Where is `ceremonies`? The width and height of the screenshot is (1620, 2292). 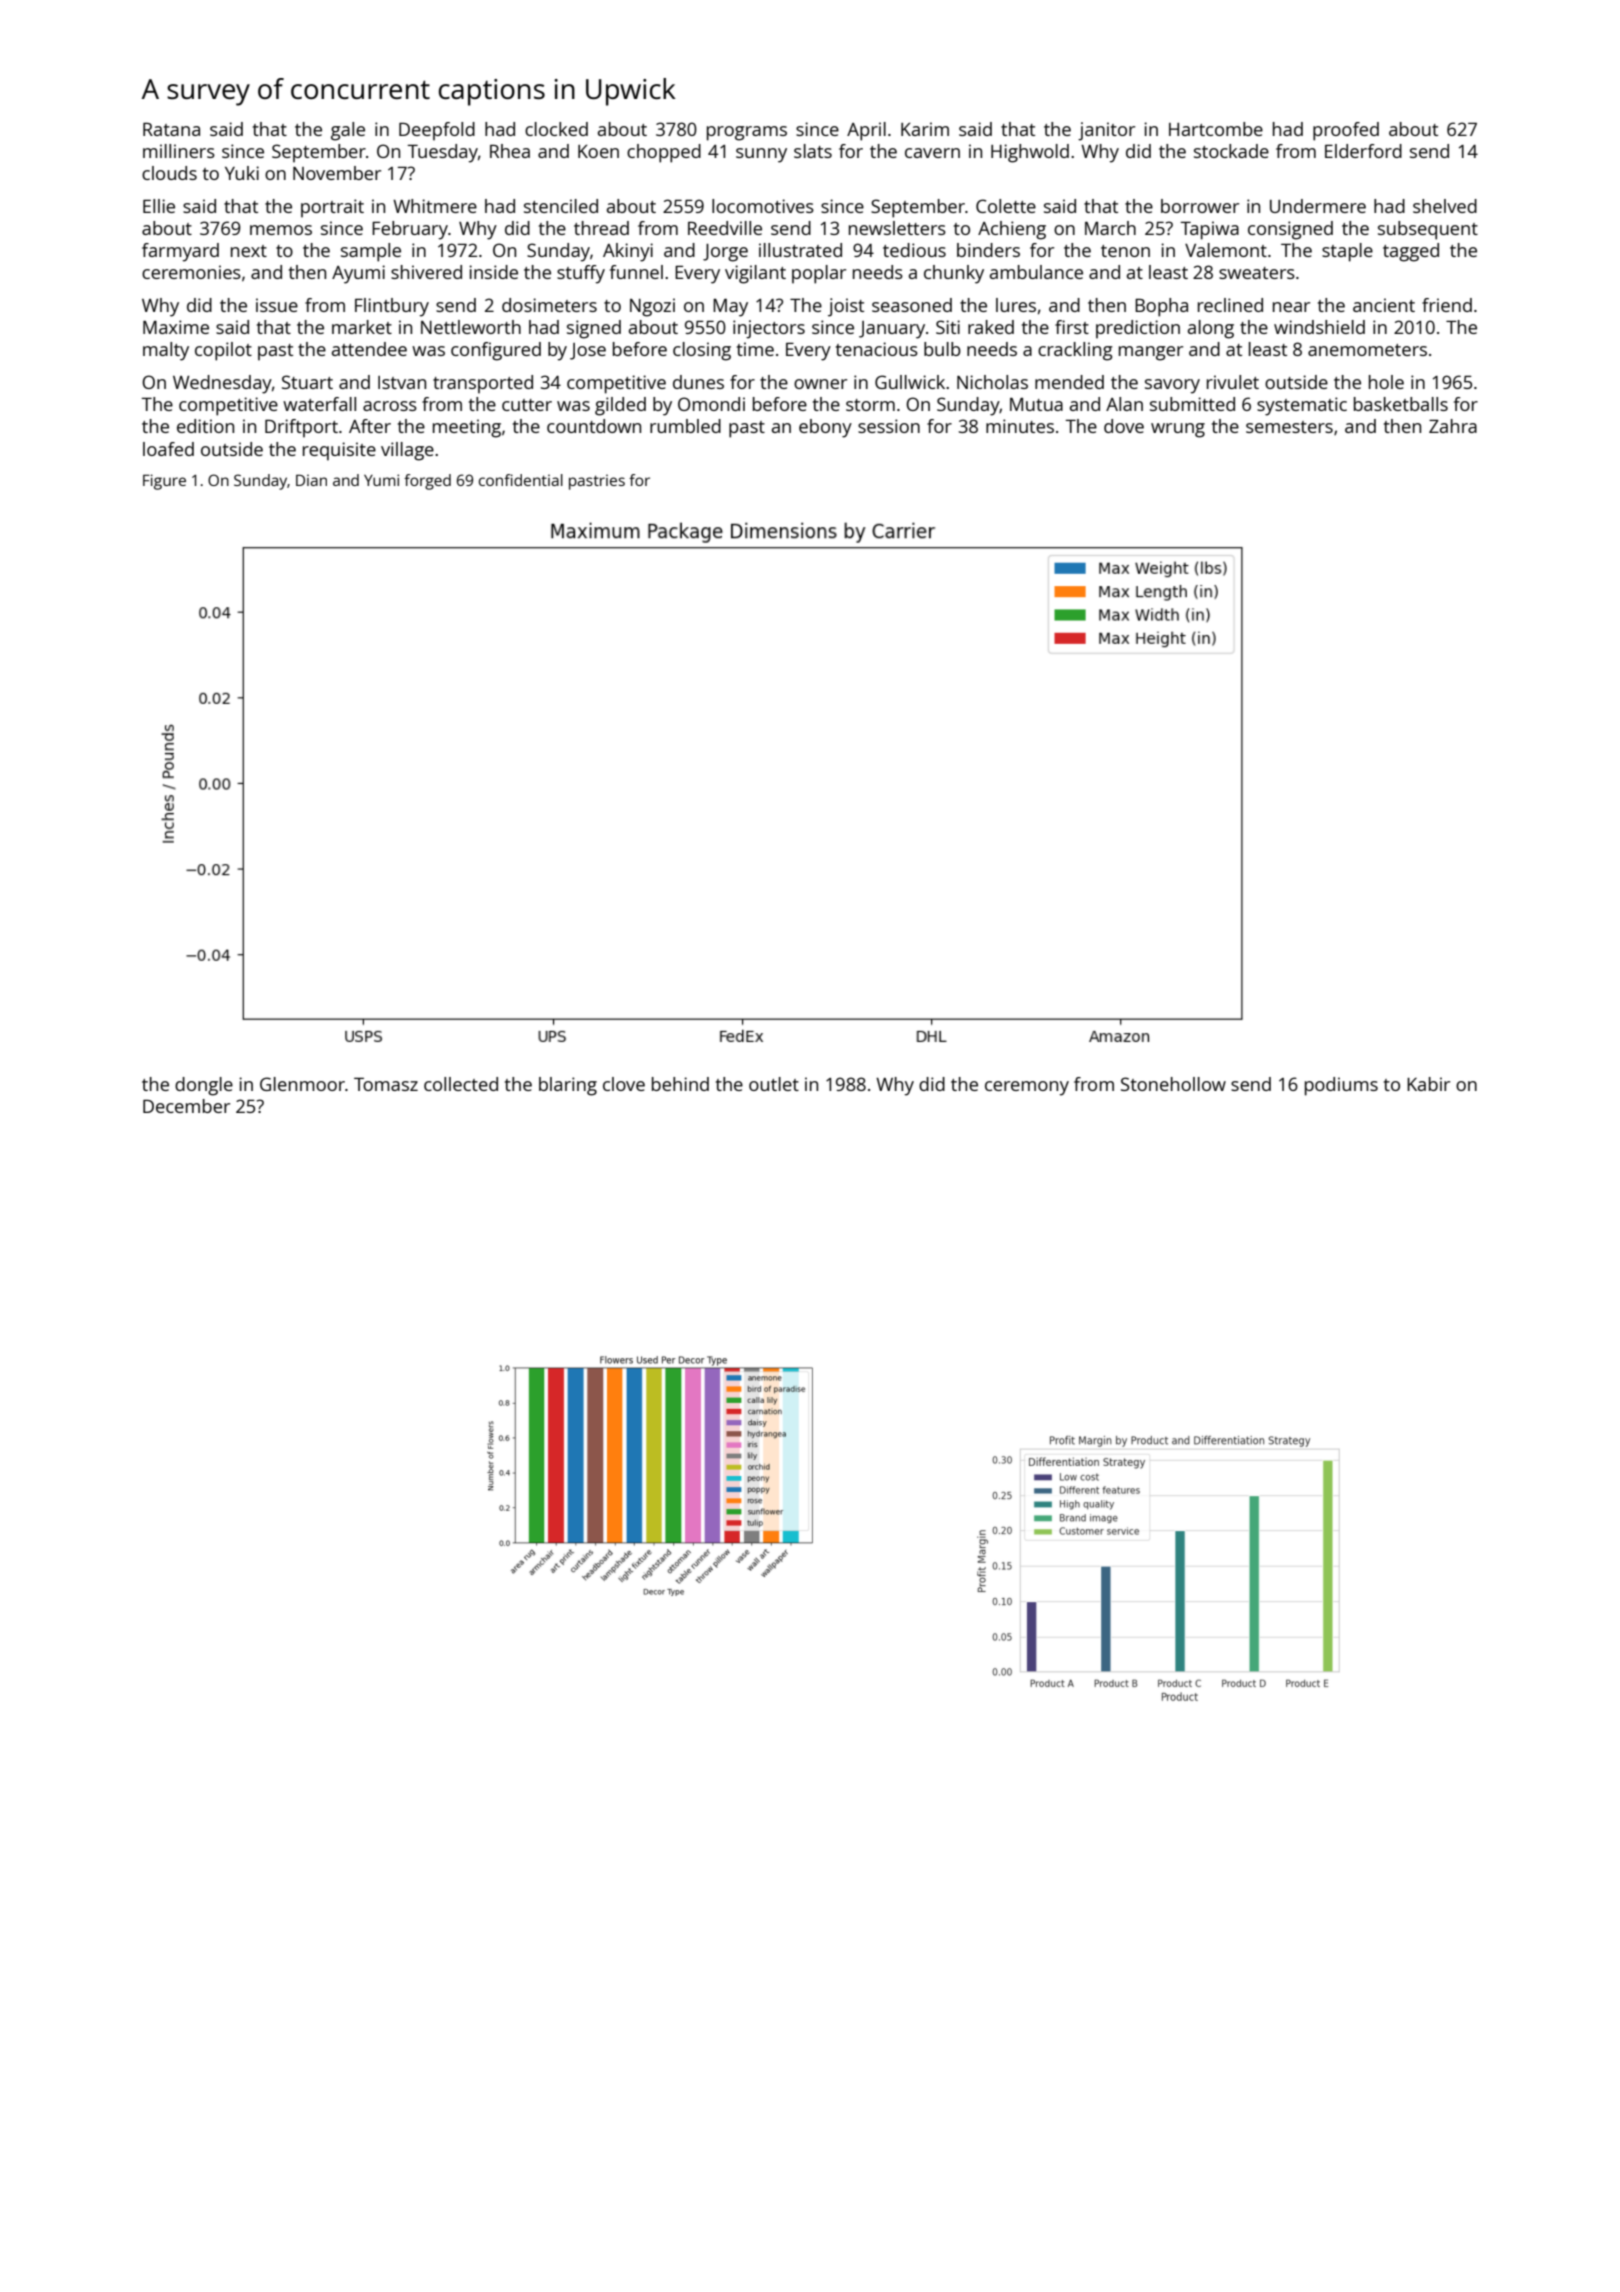 ceremonies is located at coordinates (191, 272).
